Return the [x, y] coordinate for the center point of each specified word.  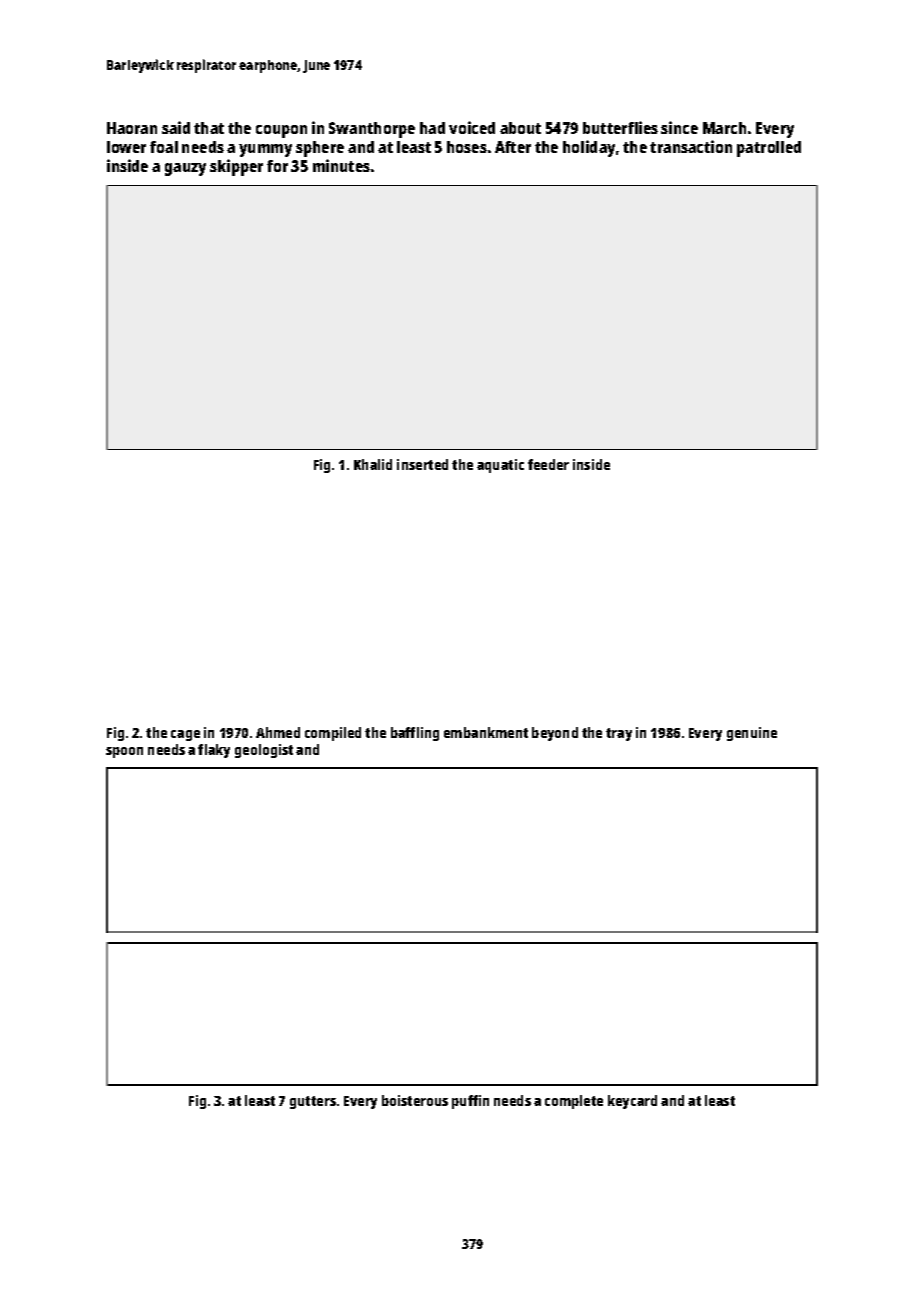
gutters [313, 1102]
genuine [752, 734]
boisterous [415, 1100]
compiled [333, 734]
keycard [632, 1102]
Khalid [373, 464]
